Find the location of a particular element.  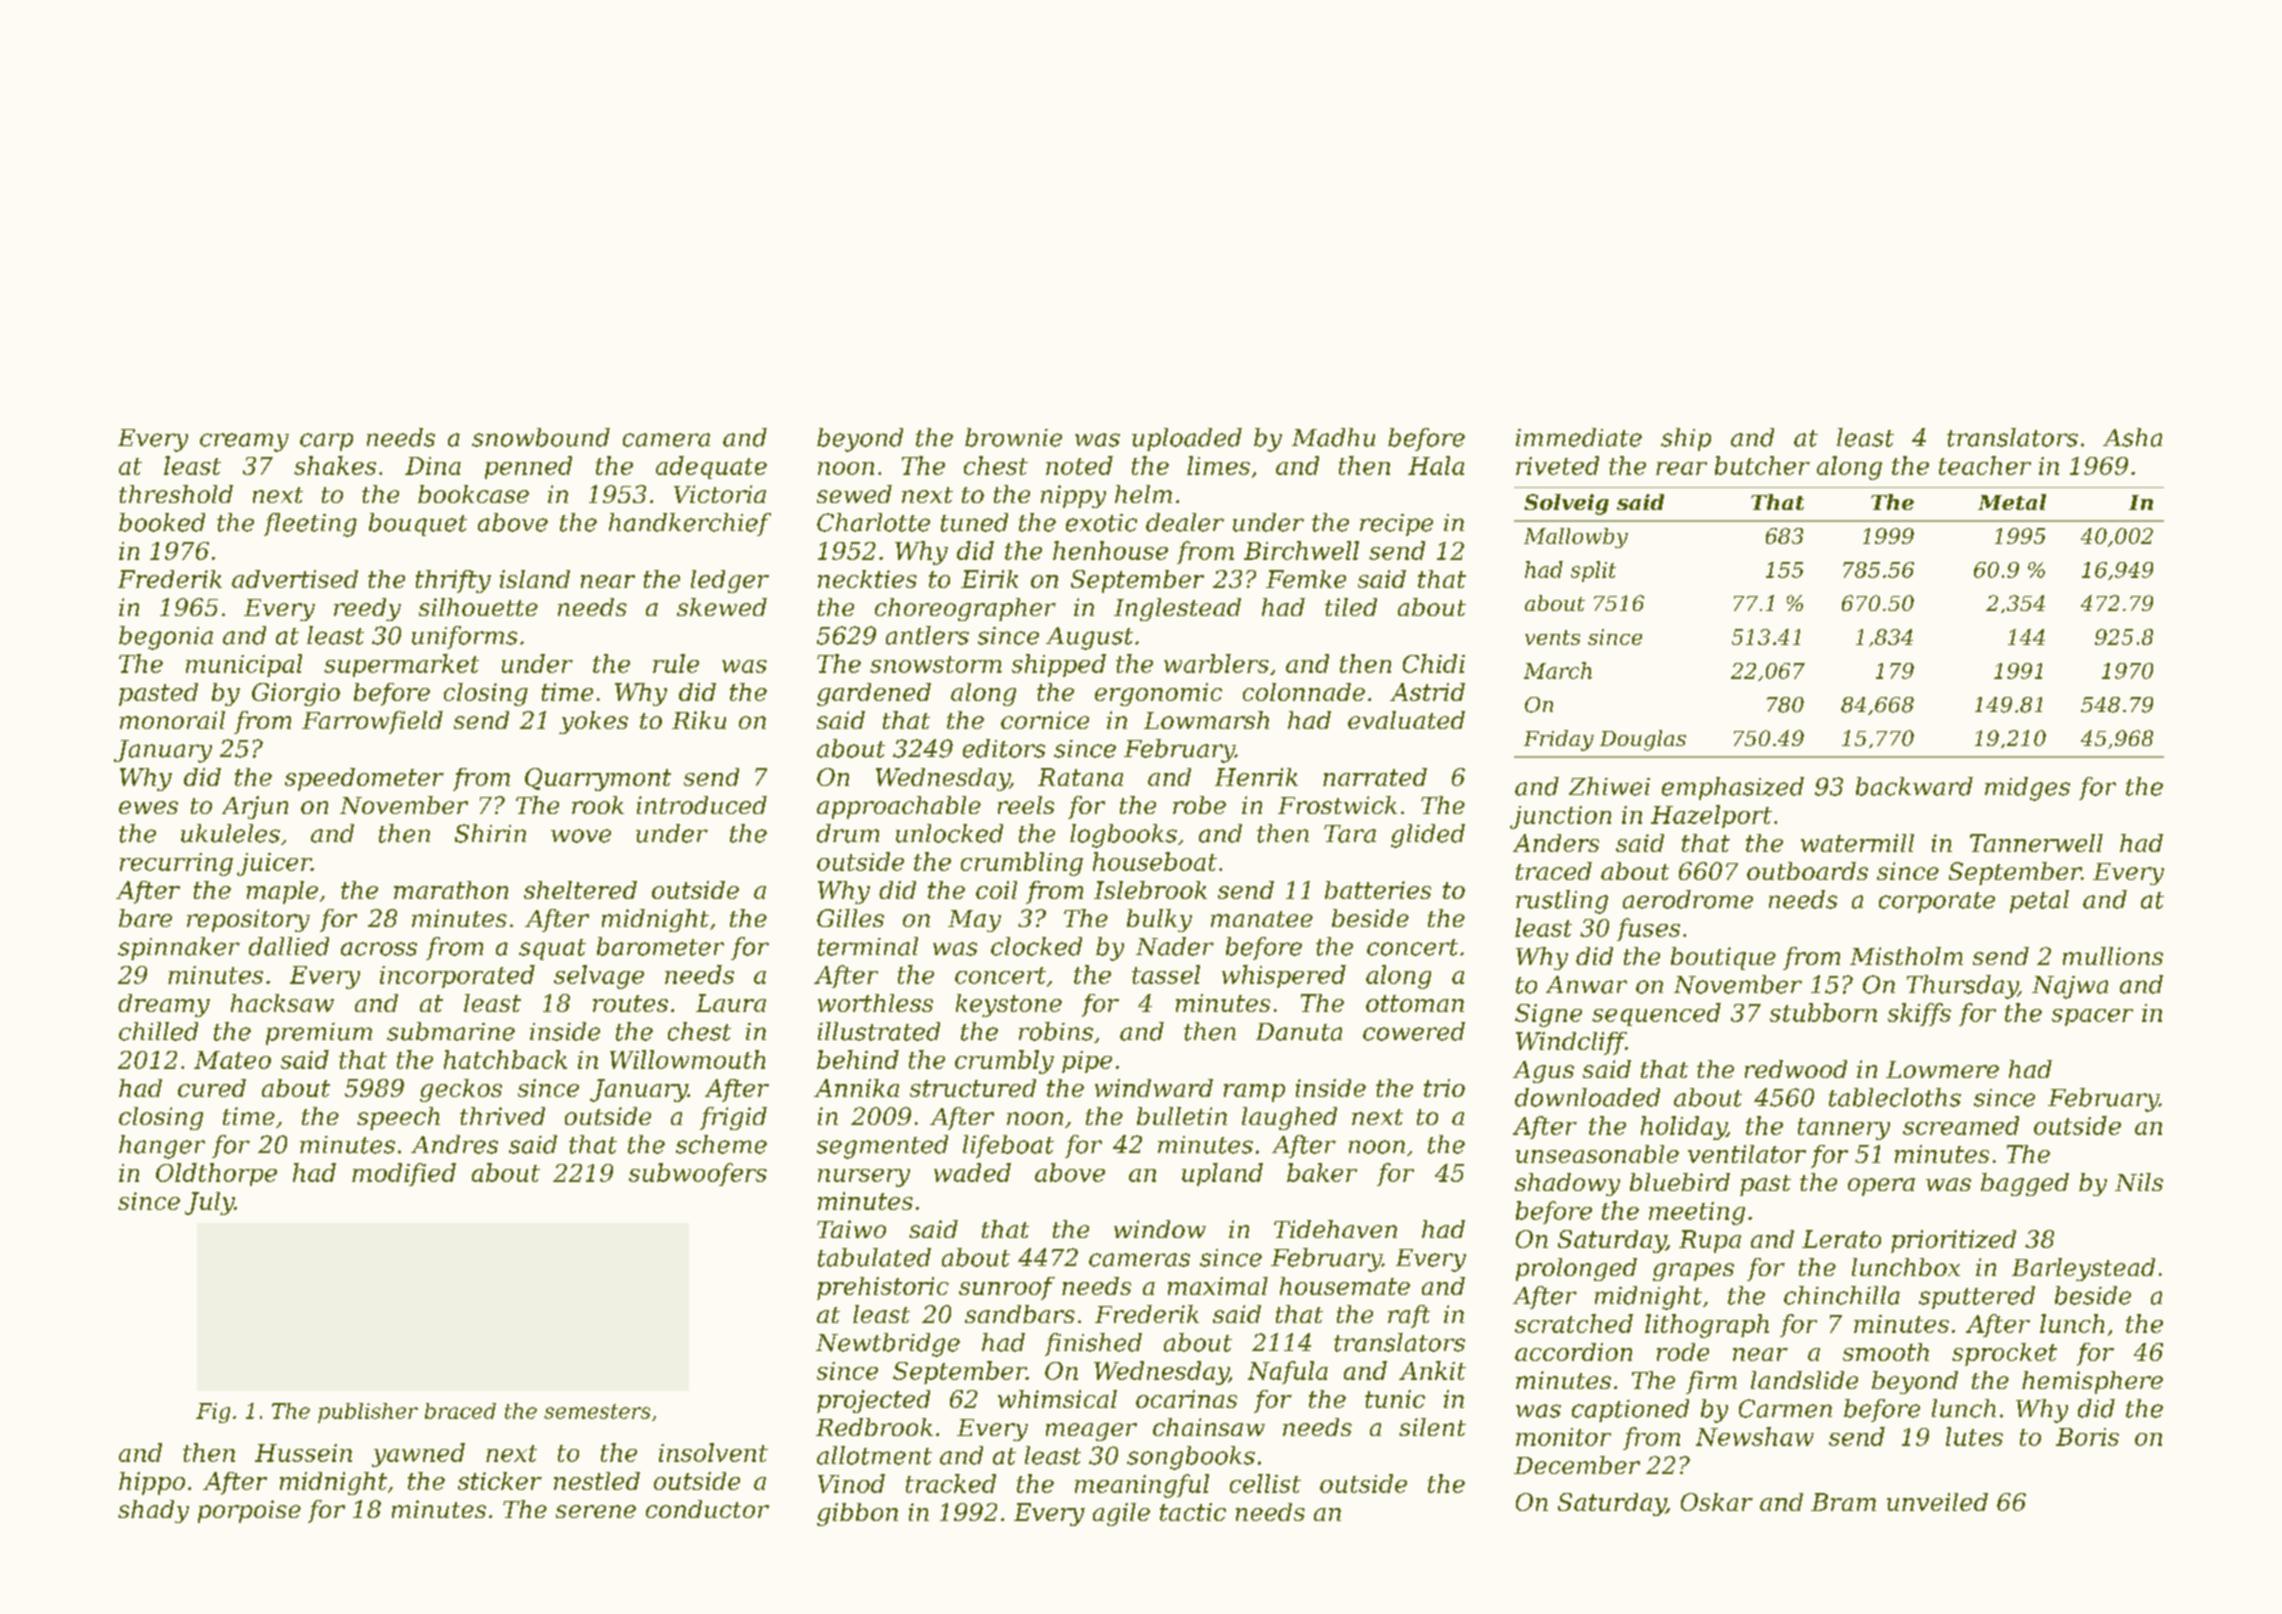

creamy is located at coordinates (244, 442).
